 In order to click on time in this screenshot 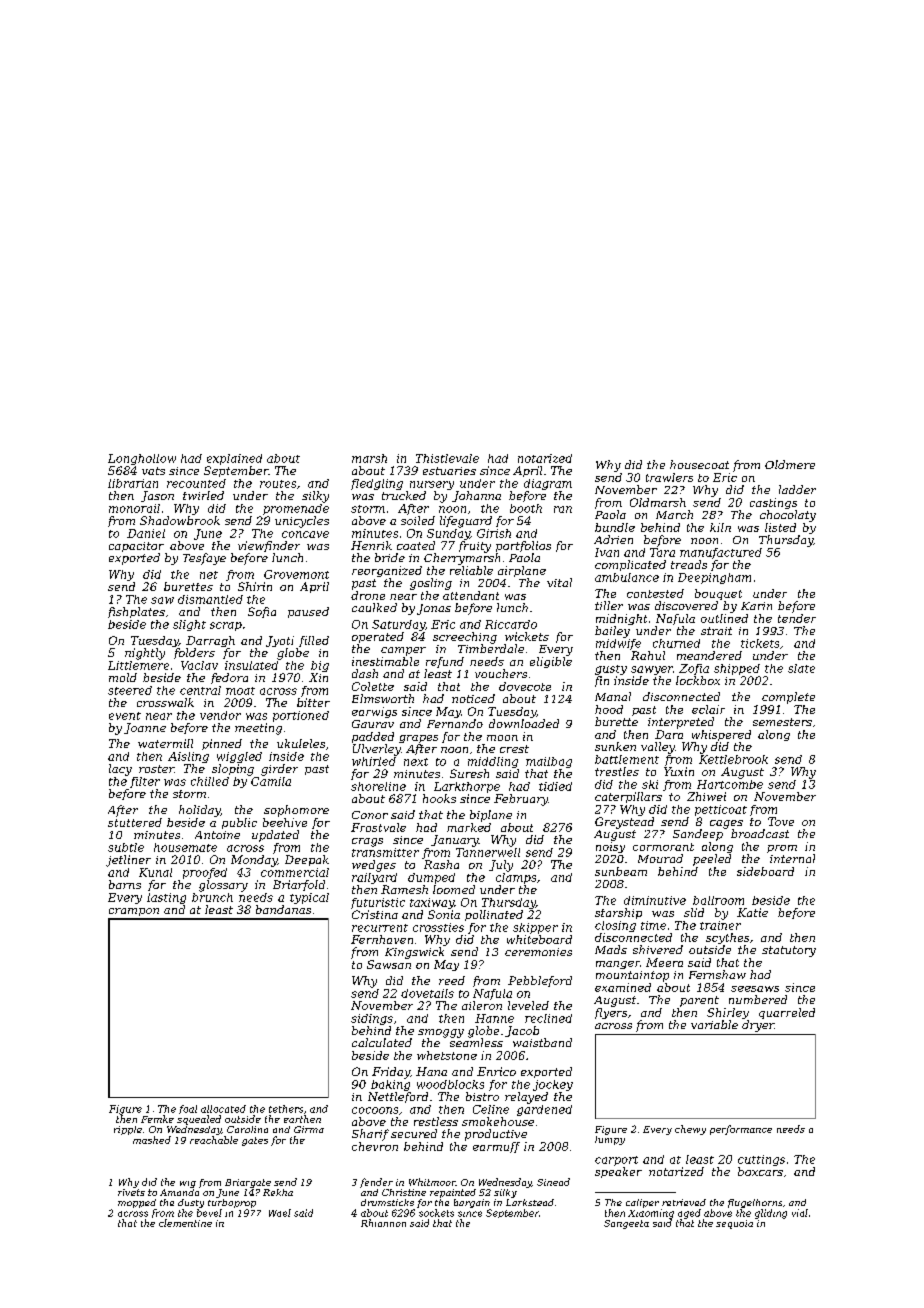, I will do `click(653, 925)`.
